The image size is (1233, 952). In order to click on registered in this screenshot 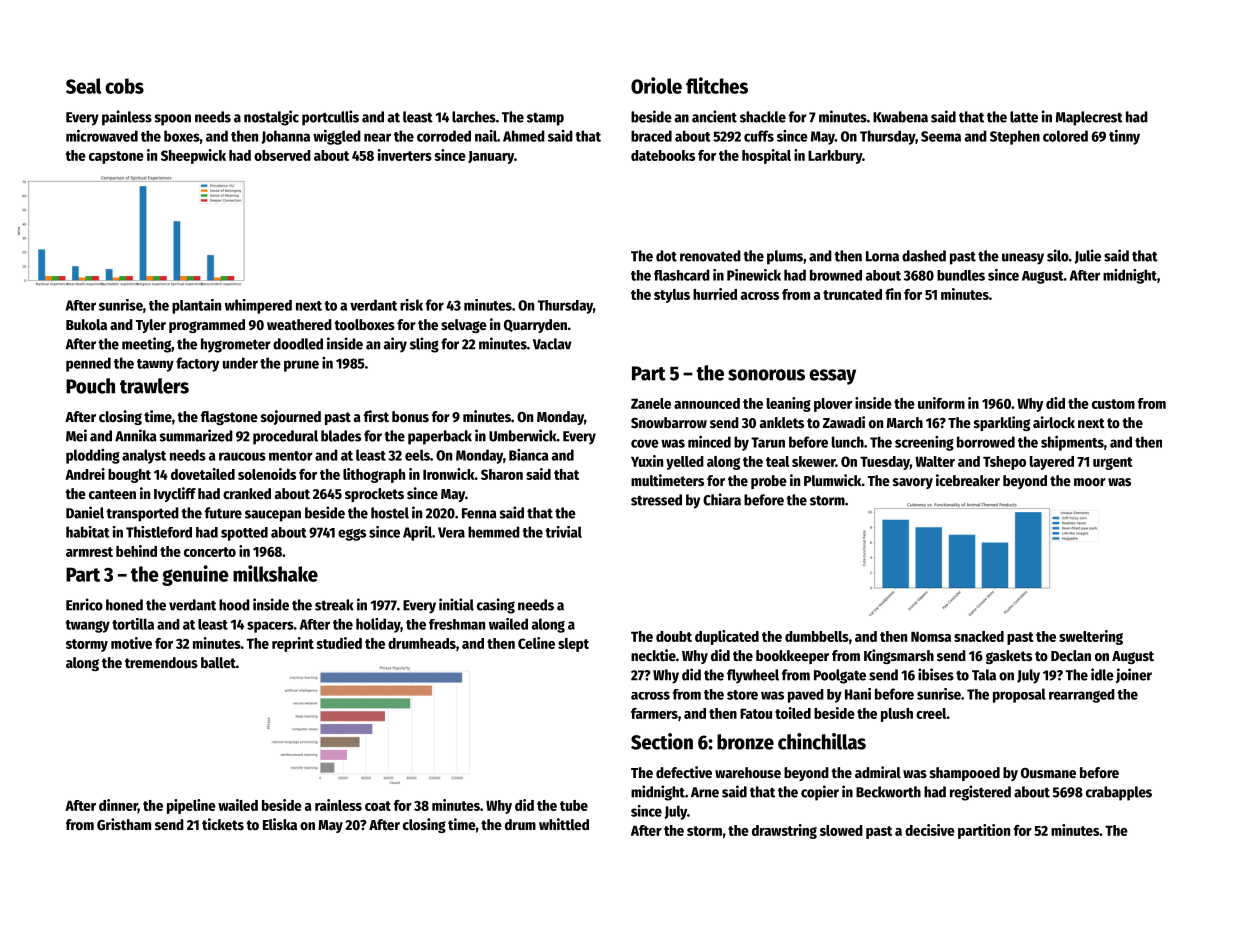, I will do `click(980, 793)`.
